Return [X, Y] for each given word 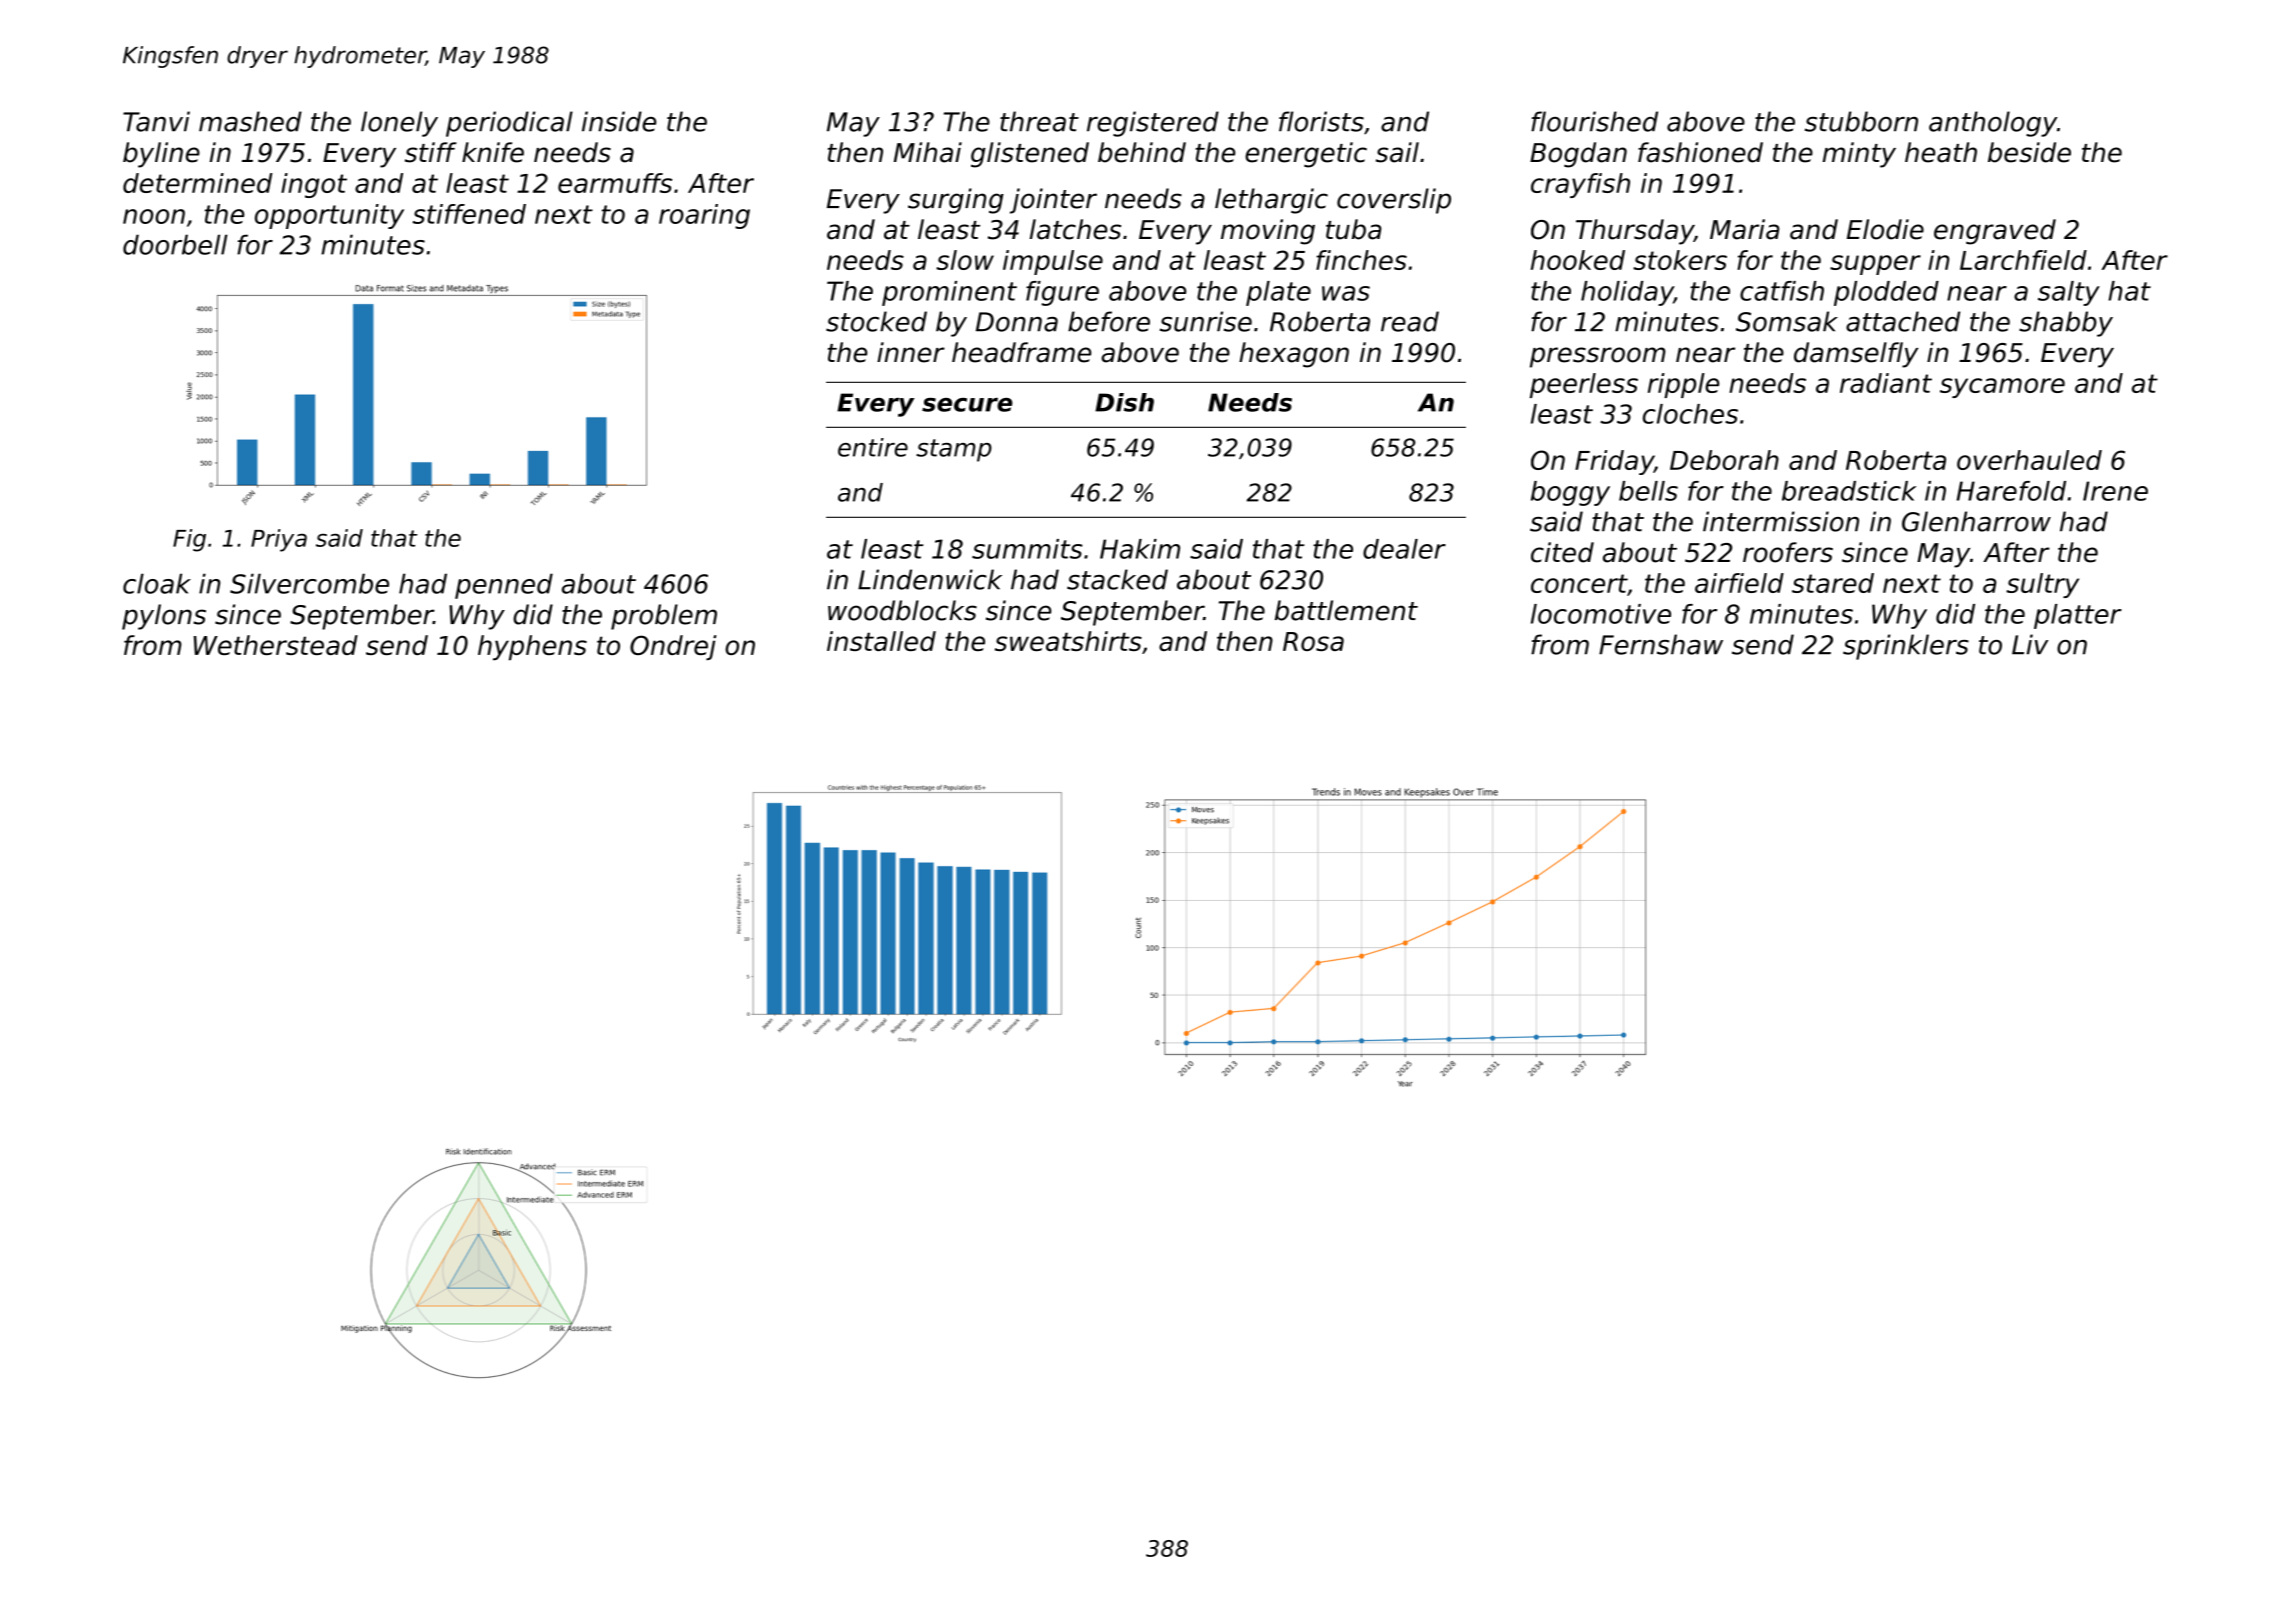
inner [911, 352]
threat [1039, 121]
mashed [250, 121]
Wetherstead [276, 645]
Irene [2115, 491]
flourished [1594, 121]
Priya [279, 540]
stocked [876, 321]
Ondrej [673, 647]
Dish [1124, 402]
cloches [1690, 414]
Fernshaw [1661, 644]
